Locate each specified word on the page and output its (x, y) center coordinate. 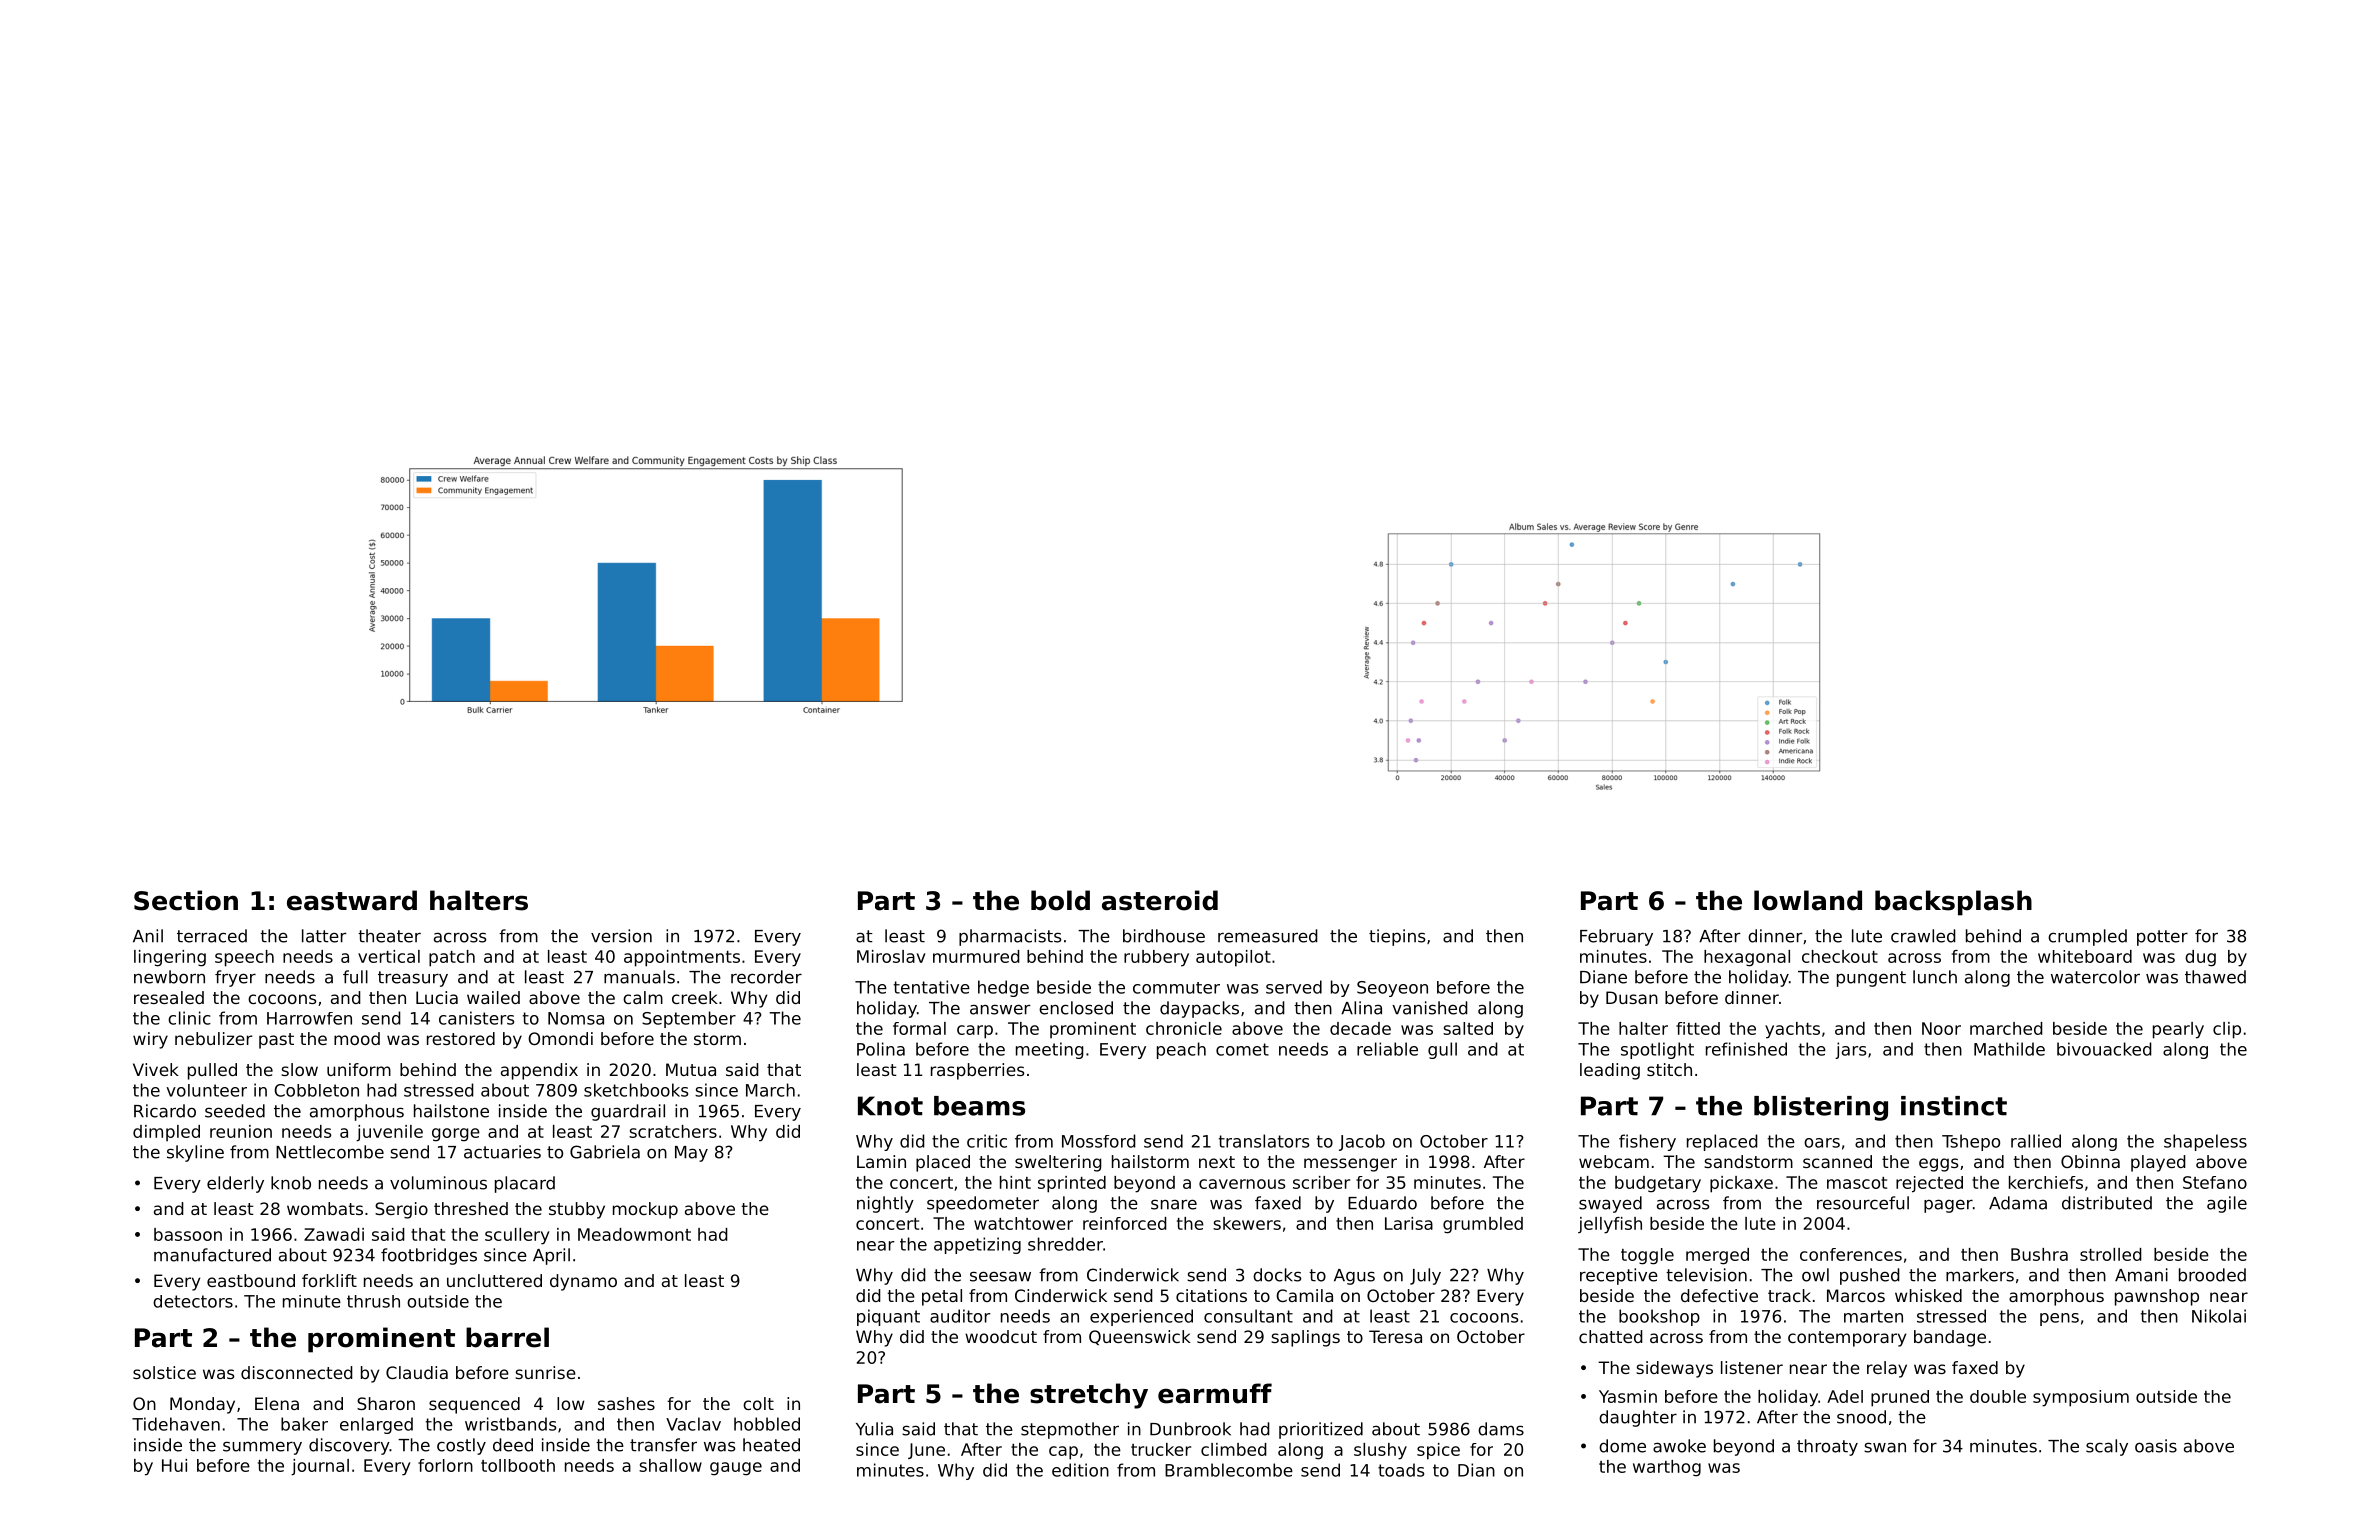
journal (320, 1467)
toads (1401, 1470)
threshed (471, 1208)
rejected (1929, 1184)
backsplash (1953, 903)
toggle (1647, 1256)
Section (186, 900)
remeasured (1268, 936)
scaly (2107, 1447)
